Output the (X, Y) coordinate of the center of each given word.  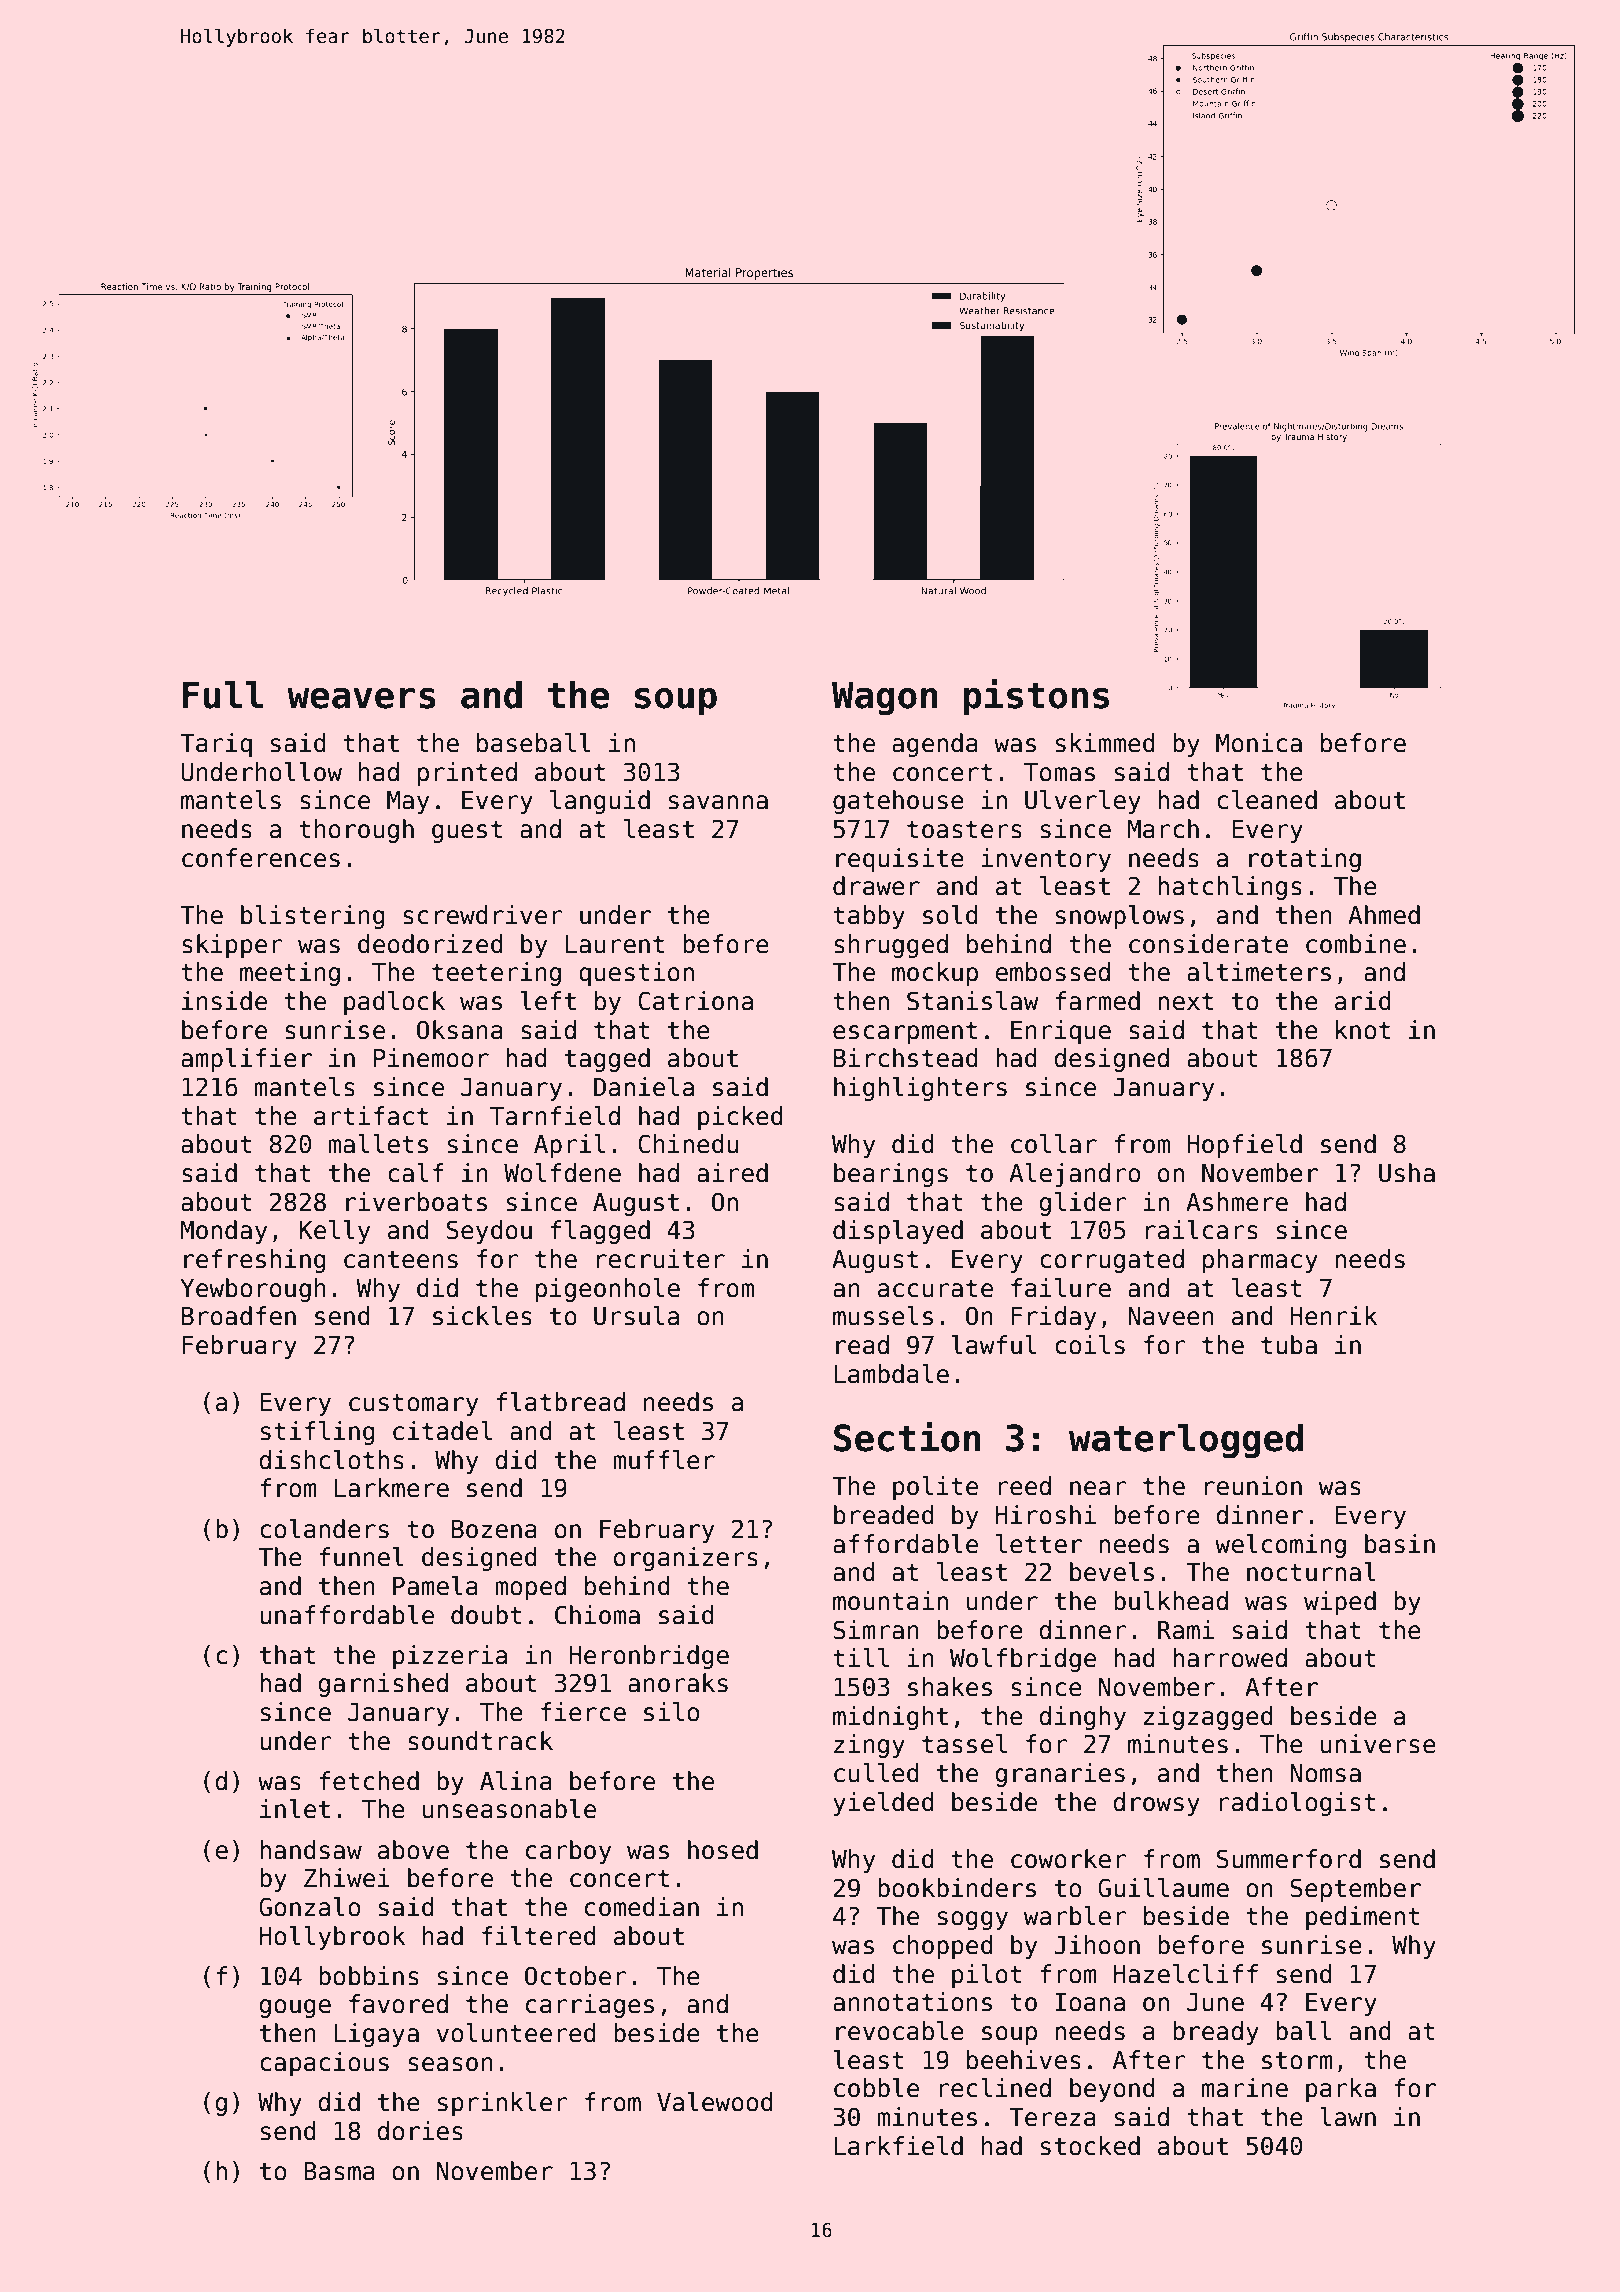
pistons (1036, 697)
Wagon (884, 698)
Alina (516, 1781)
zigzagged (1208, 1718)
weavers (362, 698)
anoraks (678, 1683)
